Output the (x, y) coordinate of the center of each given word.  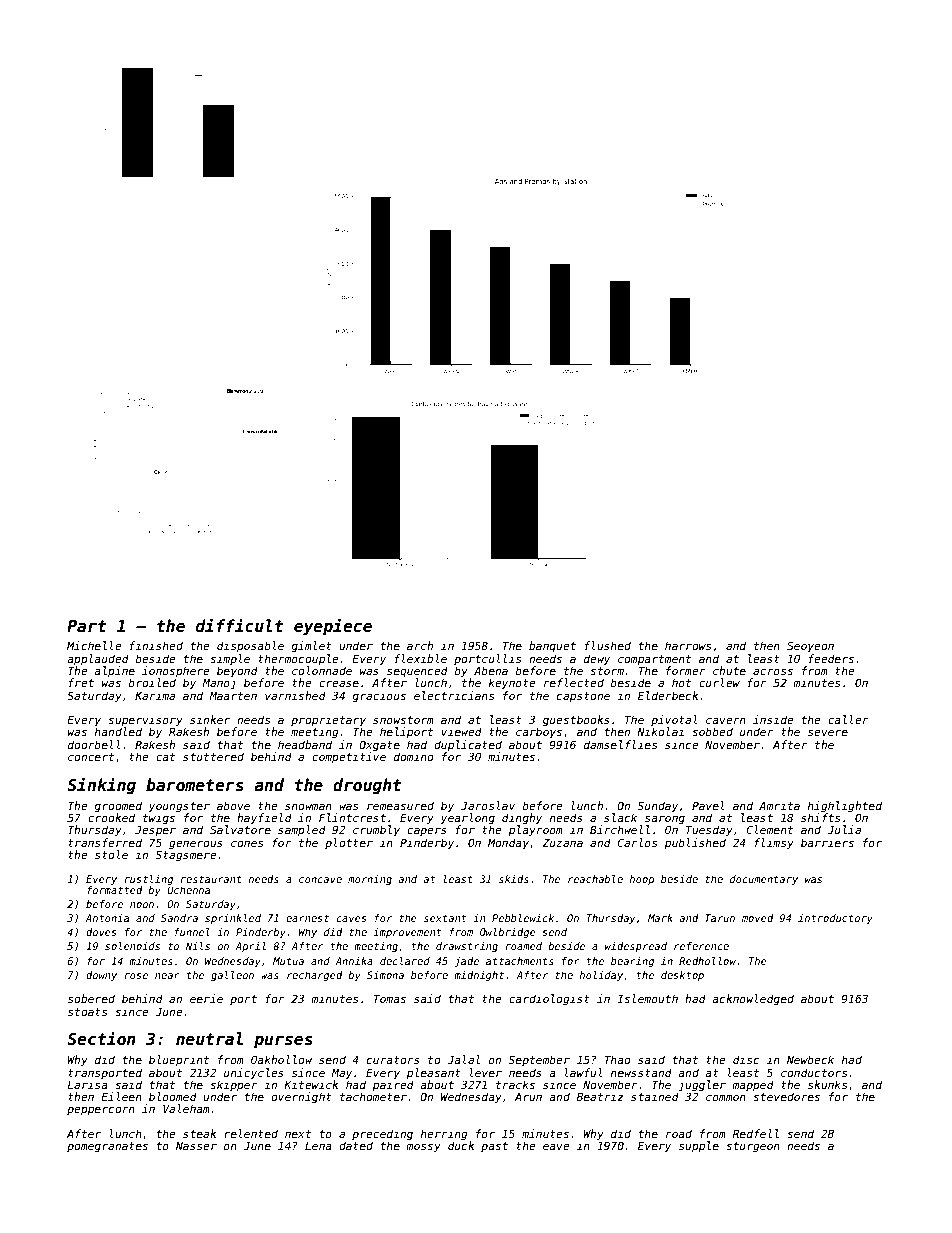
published (695, 843)
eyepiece (333, 627)
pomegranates (107, 1147)
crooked (111, 817)
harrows (688, 645)
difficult (240, 625)
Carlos (638, 842)
